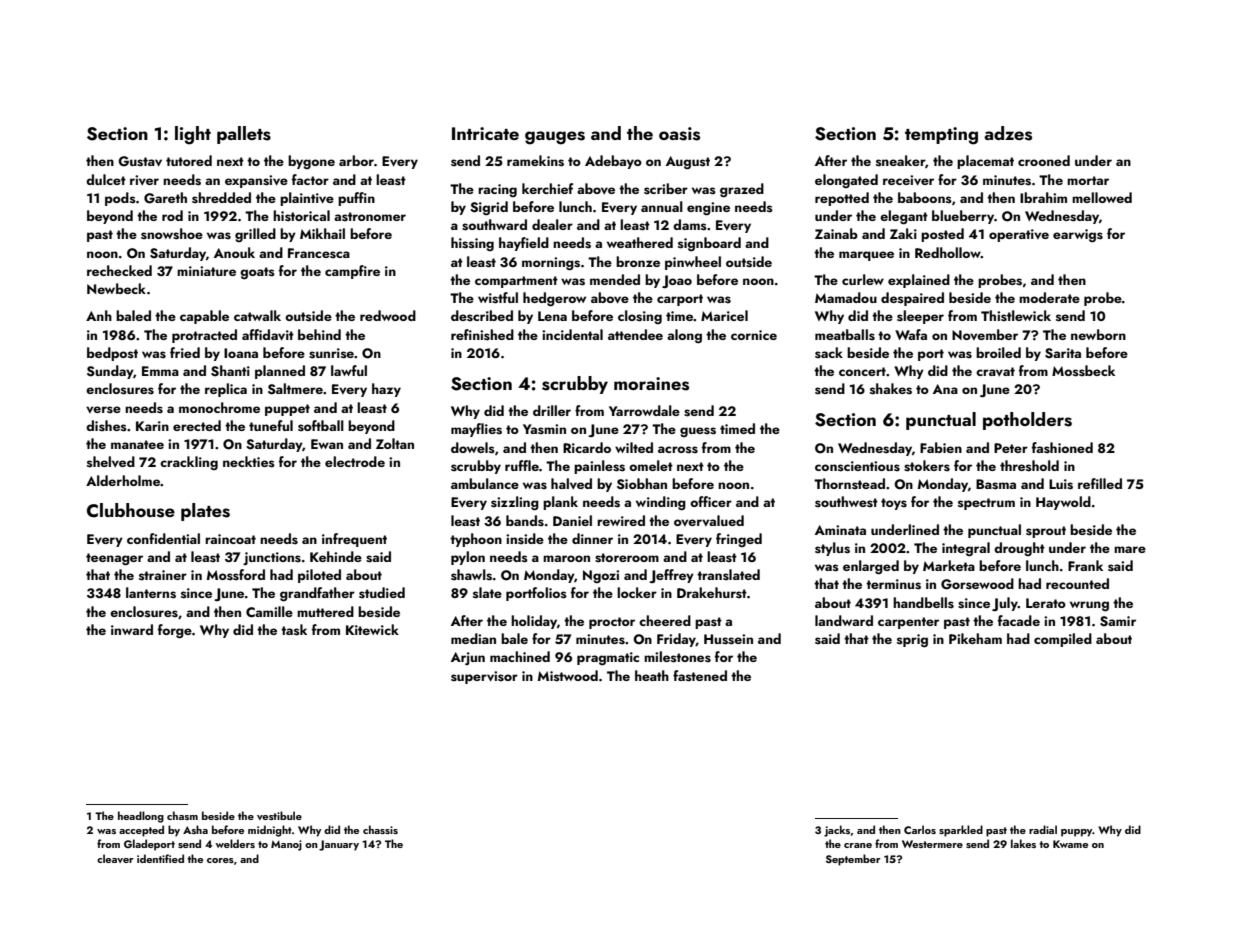 Image resolution: width=1233 pixels, height=952 pixels. I want to click on headlong, so click(141, 817).
